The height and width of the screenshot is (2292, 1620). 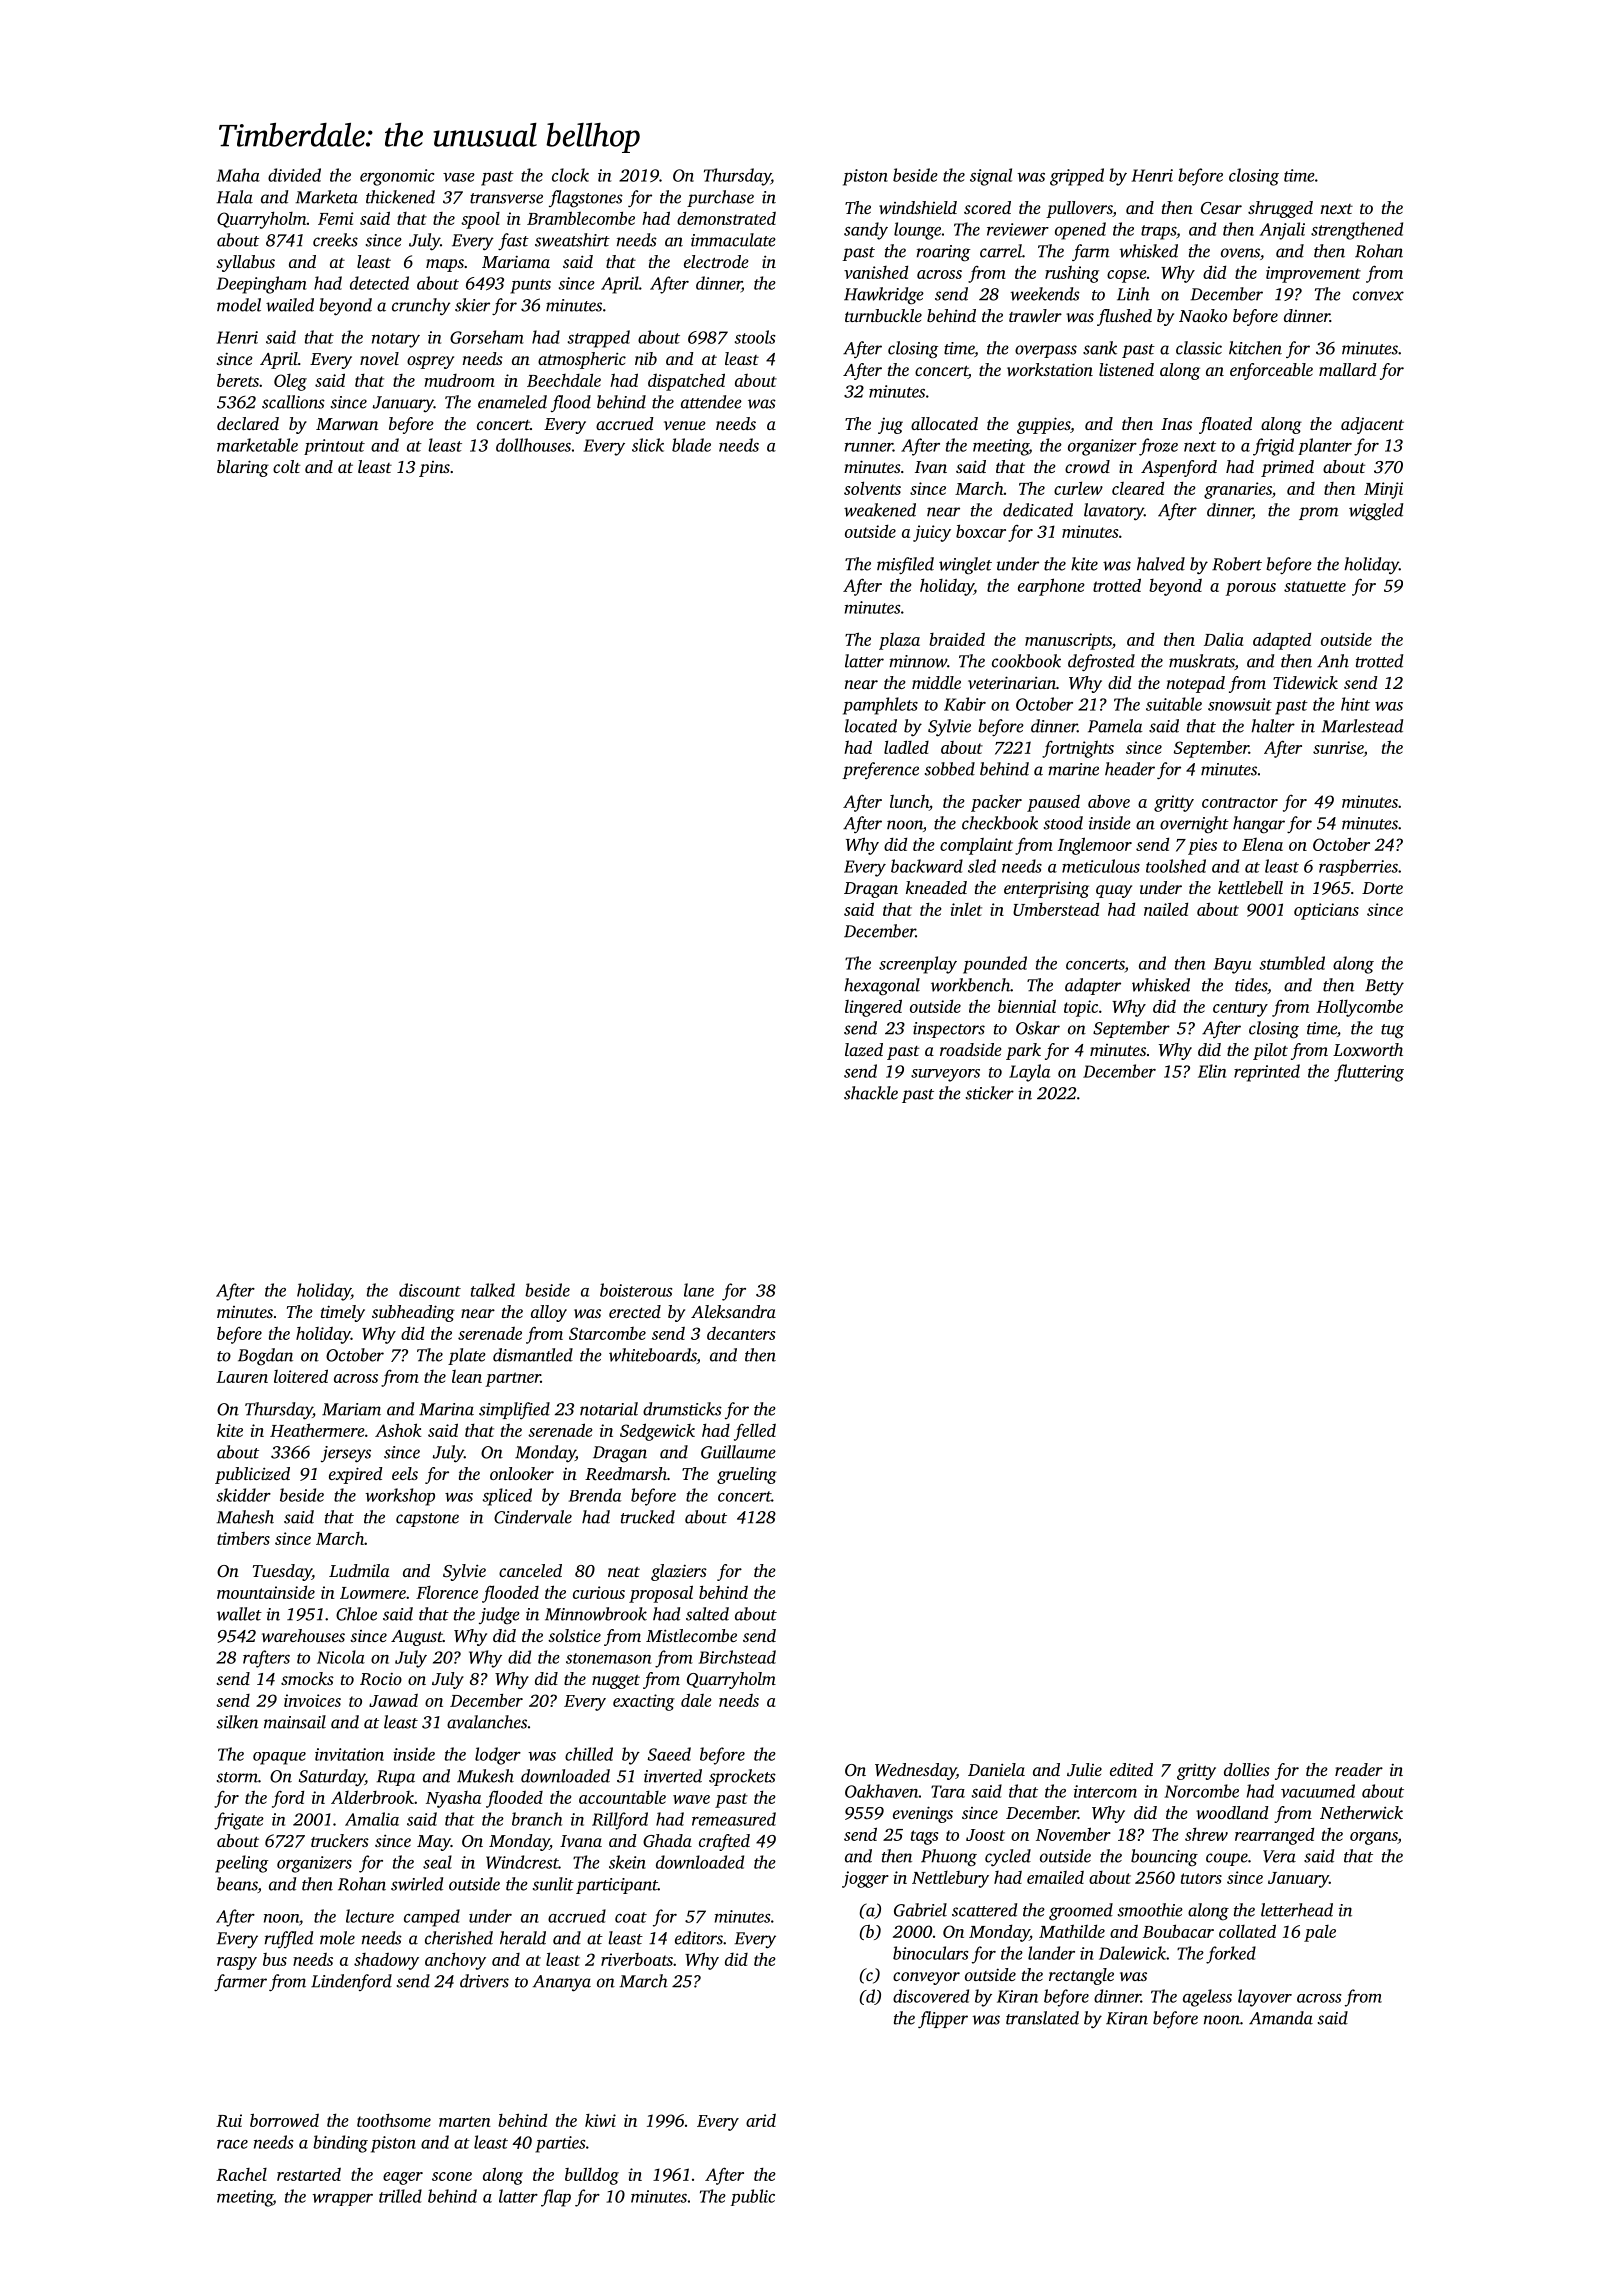 I want to click on Bayu, so click(x=1232, y=966).
